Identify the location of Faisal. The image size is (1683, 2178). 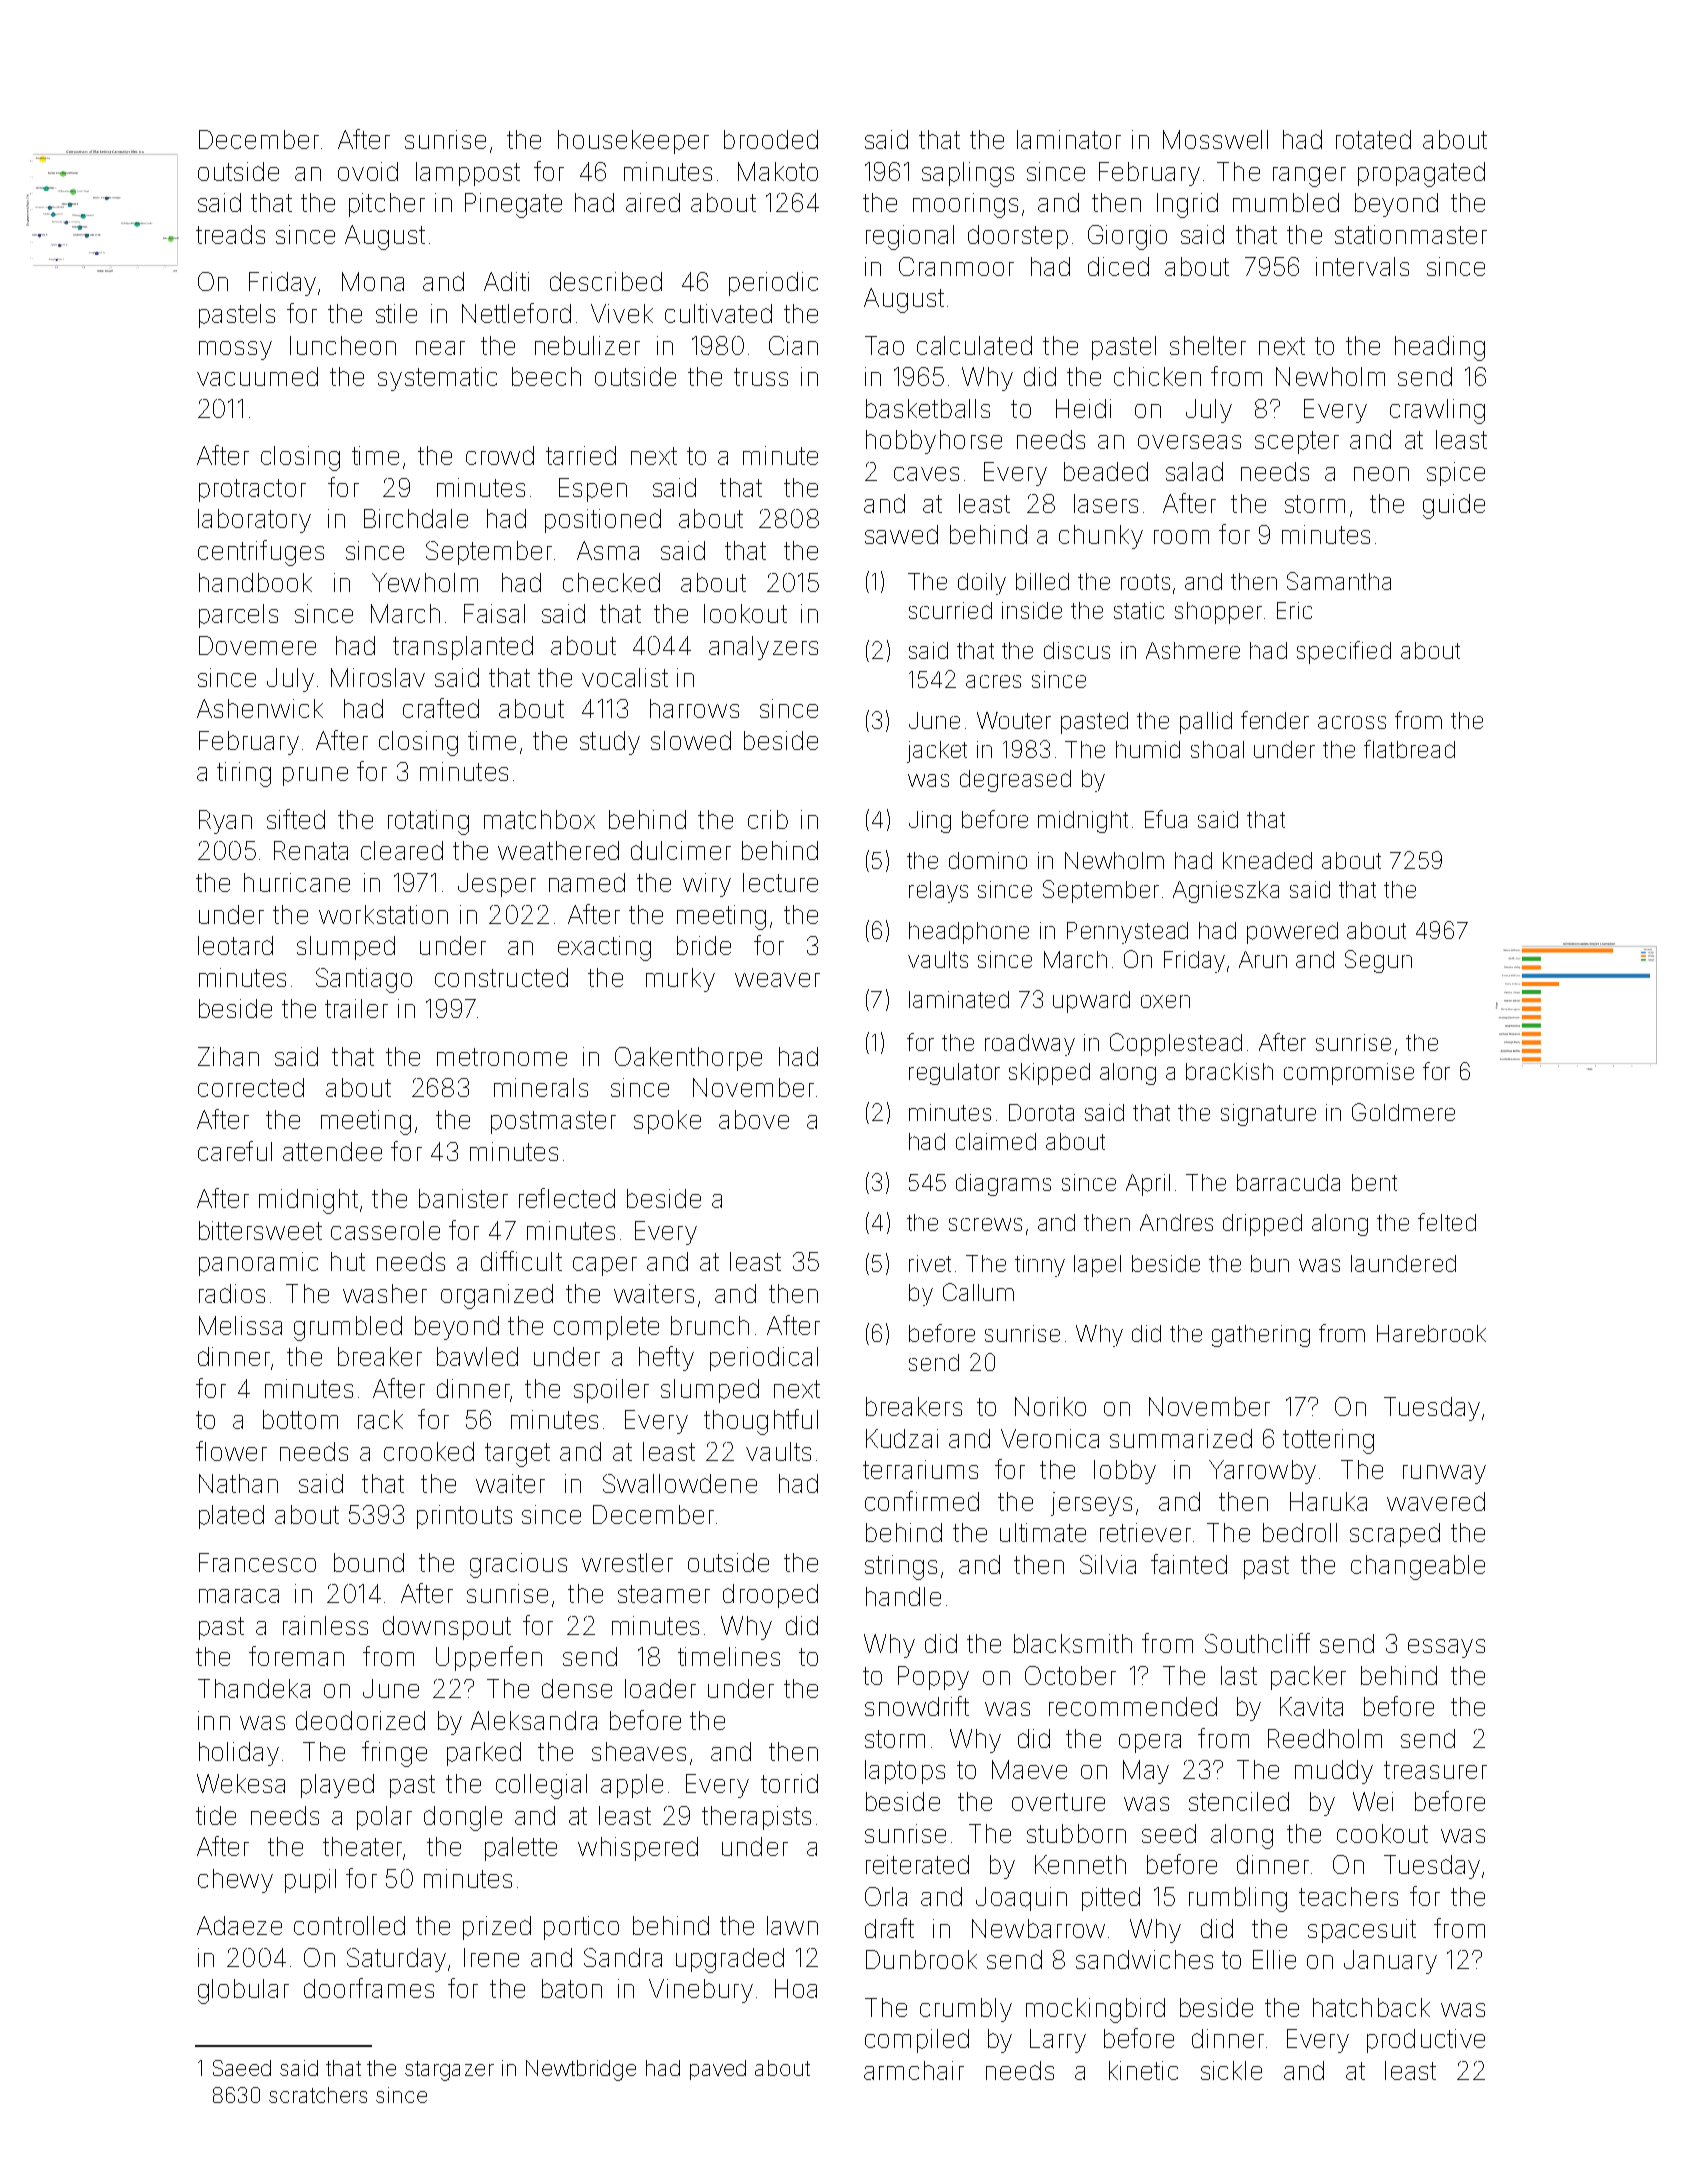
(494, 613).
